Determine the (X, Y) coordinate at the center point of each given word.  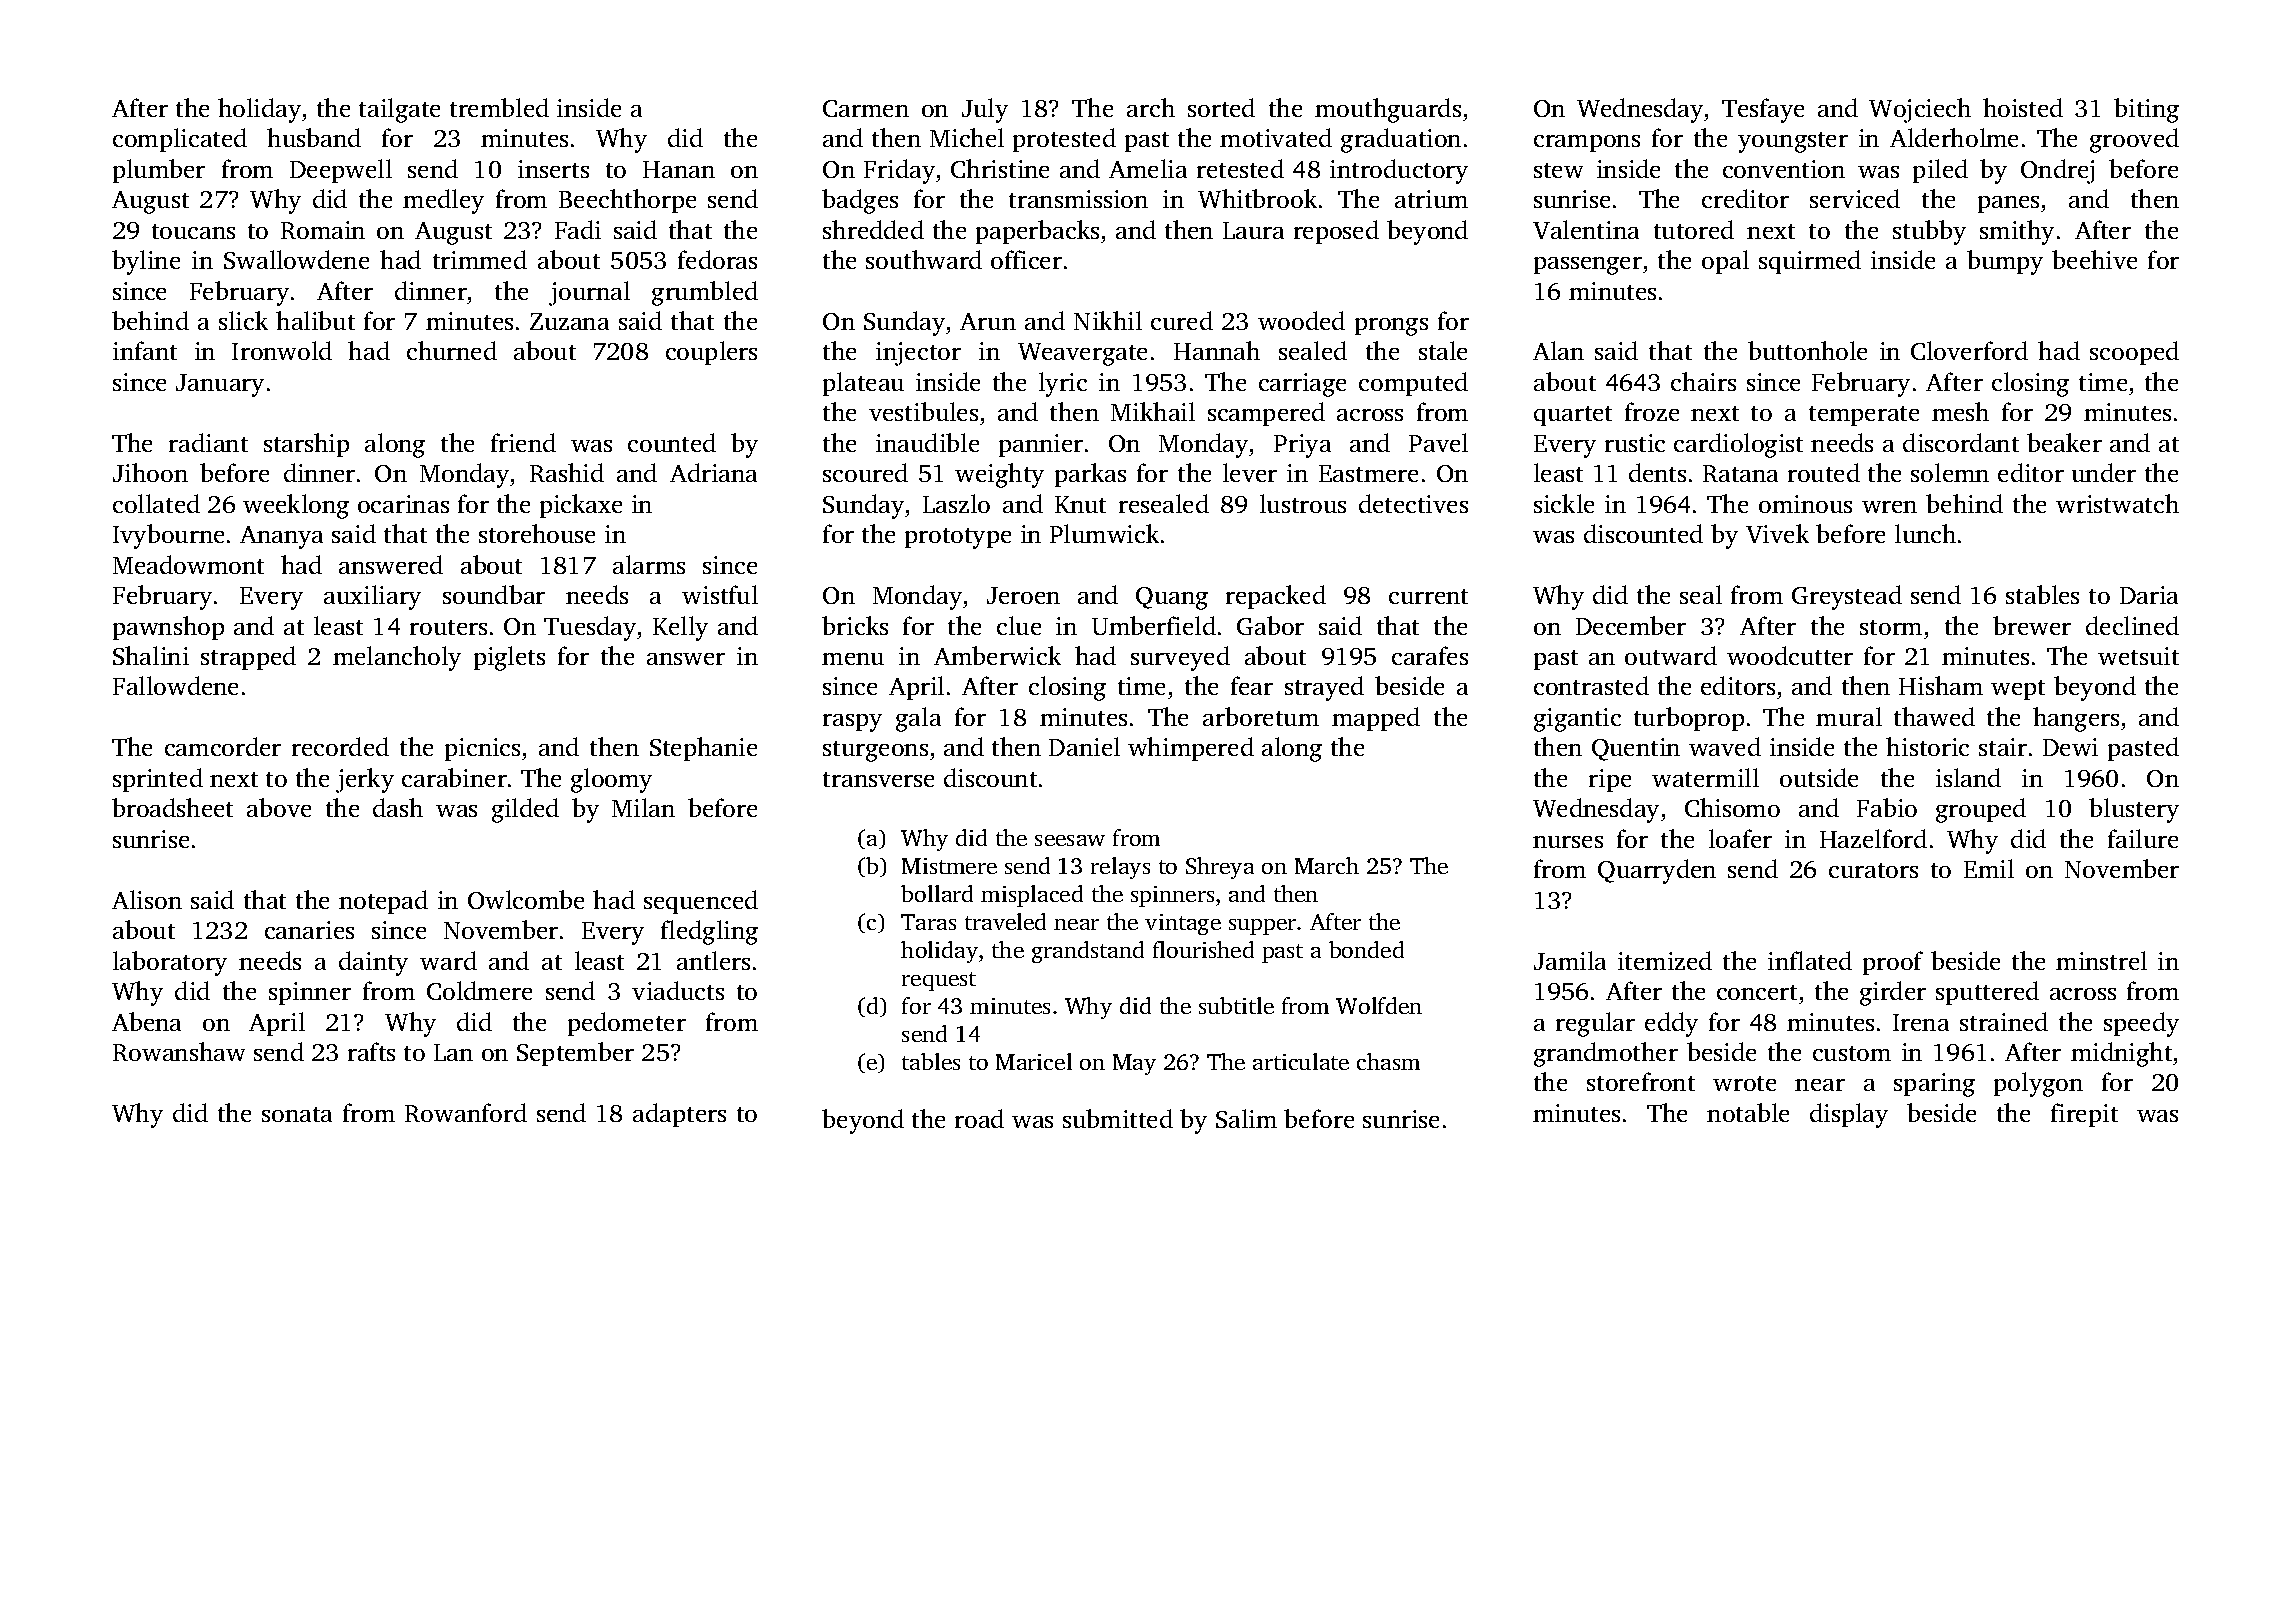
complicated (180, 140)
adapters (679, 1115)
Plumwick (1104, 533)
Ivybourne (168, 536)
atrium (1431, 199)
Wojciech (1920, 110)
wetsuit (2138, 656)
